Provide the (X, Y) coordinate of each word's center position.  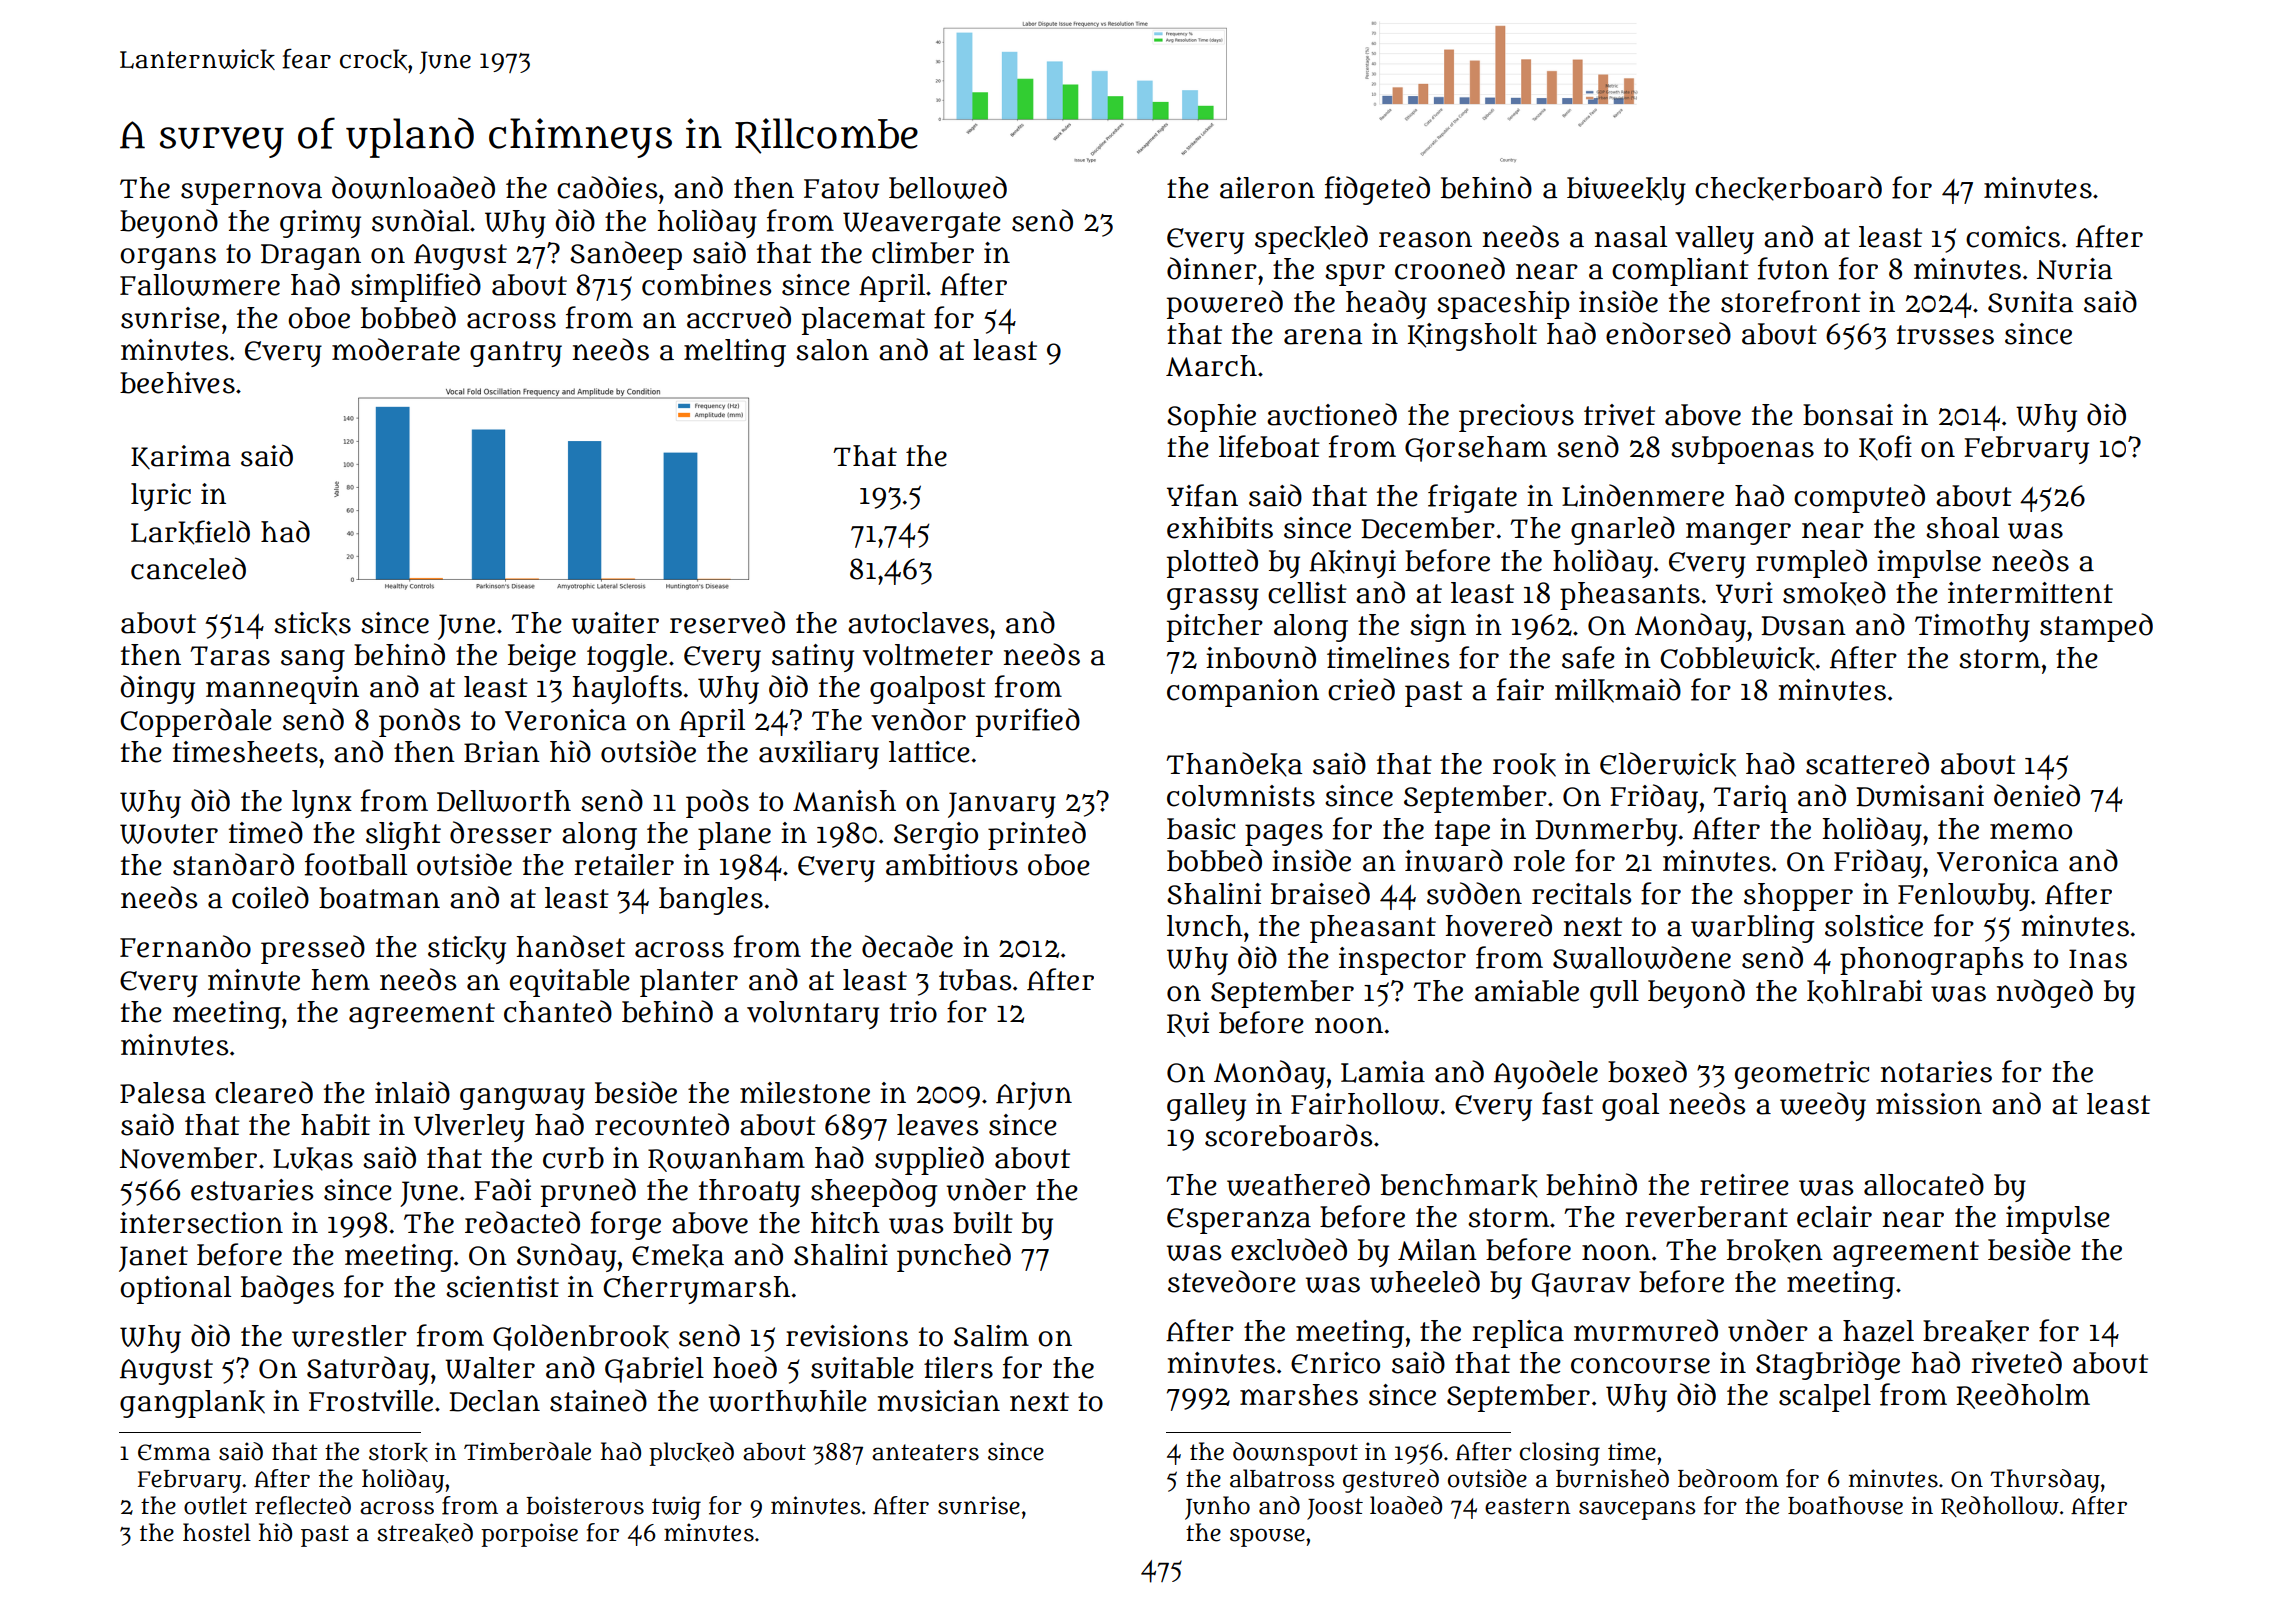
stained (598, 1400)
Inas (2098, 959)
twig (676, 1508)
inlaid (412, 1092)
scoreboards (1288, 1135)
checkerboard (1788, 188)
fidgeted (1377, 190)
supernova (251, 193)
